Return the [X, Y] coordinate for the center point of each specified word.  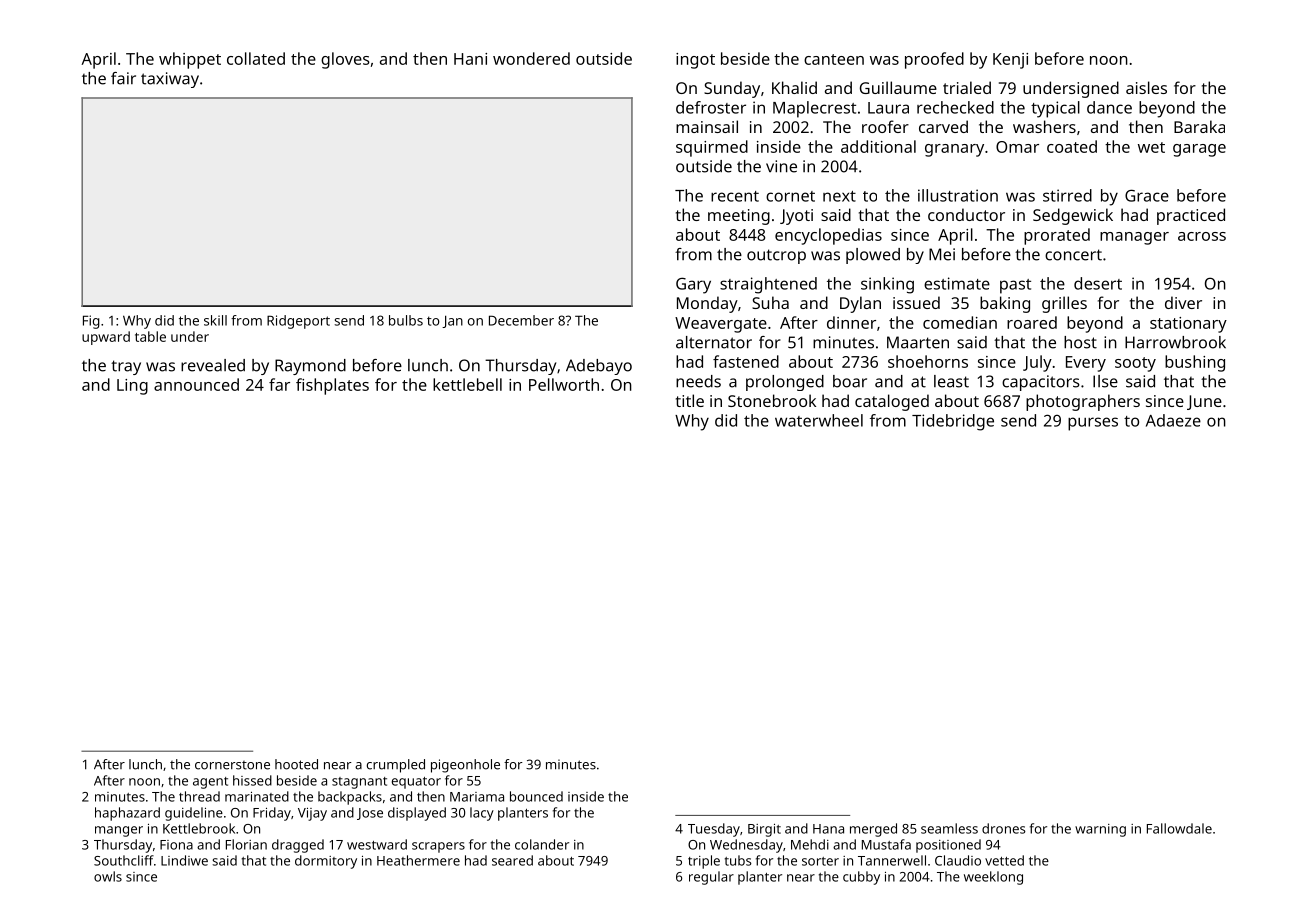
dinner [851, 322]
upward [106, 338]
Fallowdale [1179, 828]
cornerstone [232, 765]
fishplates [332, 386]
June [1204, 402]
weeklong [993, 878]
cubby [861, 878]
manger [119, 831]
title [690, 400]
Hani [470, 59]
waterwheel [819, 420]
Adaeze [1173, 420]
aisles [1146, 87]
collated [256, 58]
